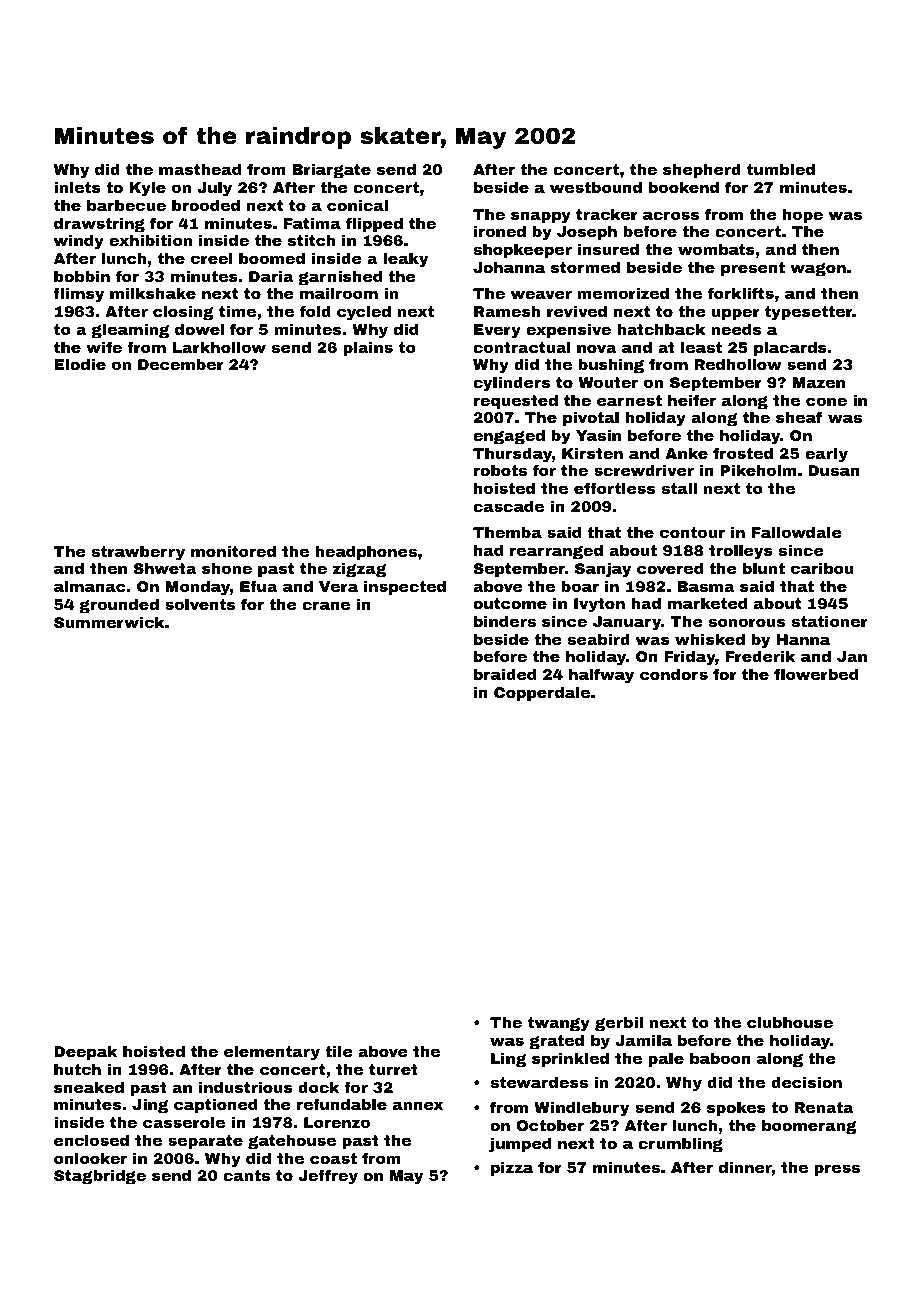  I want to click on Windlebury, so click(581, 1108).
